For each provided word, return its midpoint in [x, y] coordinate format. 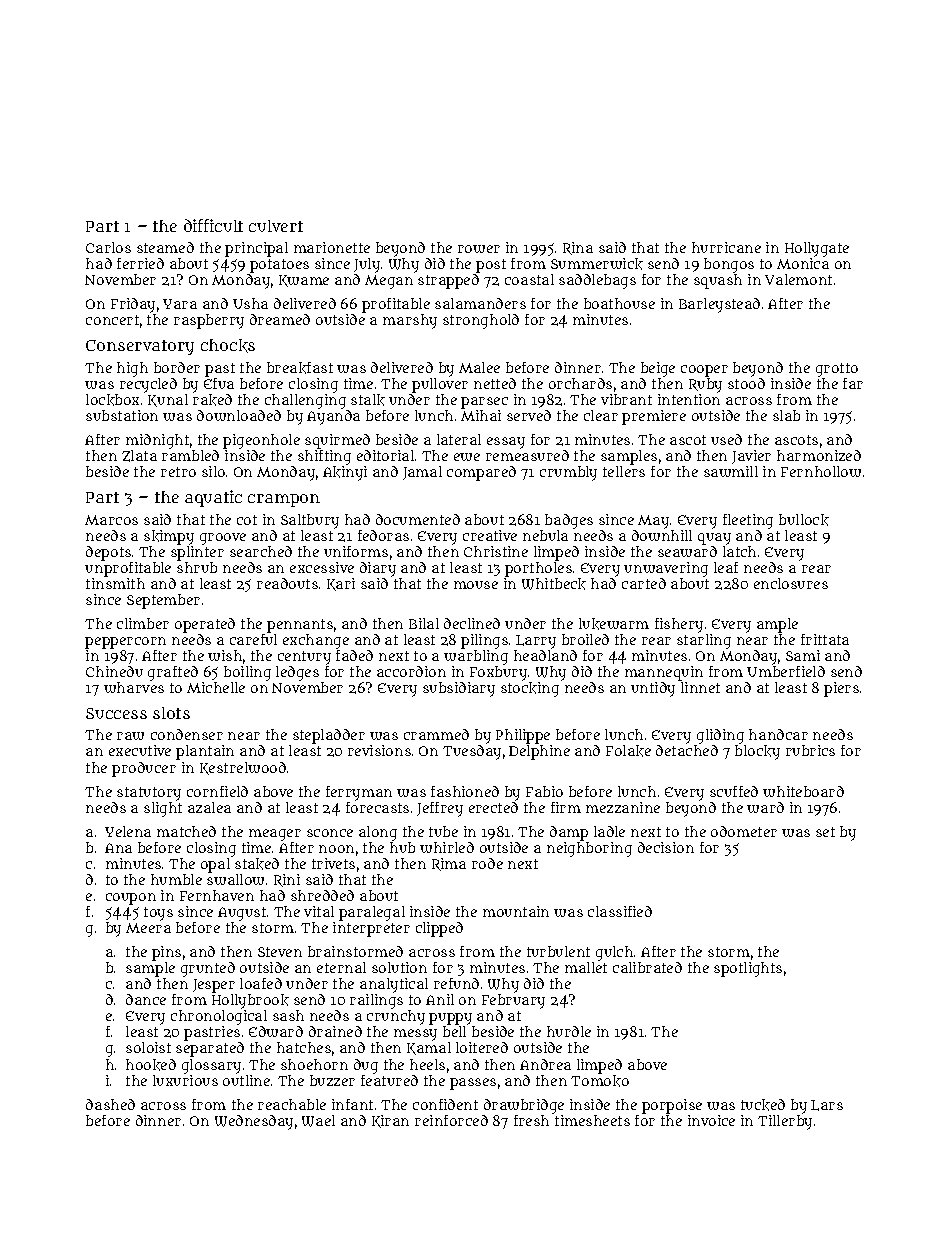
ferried [140, 263]
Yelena [128, 831]
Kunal [168, 400]
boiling [247, 673]
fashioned [465, 791]
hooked [151, 1065]
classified [620, 911]
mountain [516, 911]
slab [786, 415]
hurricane [726, 247]
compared [481, 473]
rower [479, 249]
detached [687, 750]
